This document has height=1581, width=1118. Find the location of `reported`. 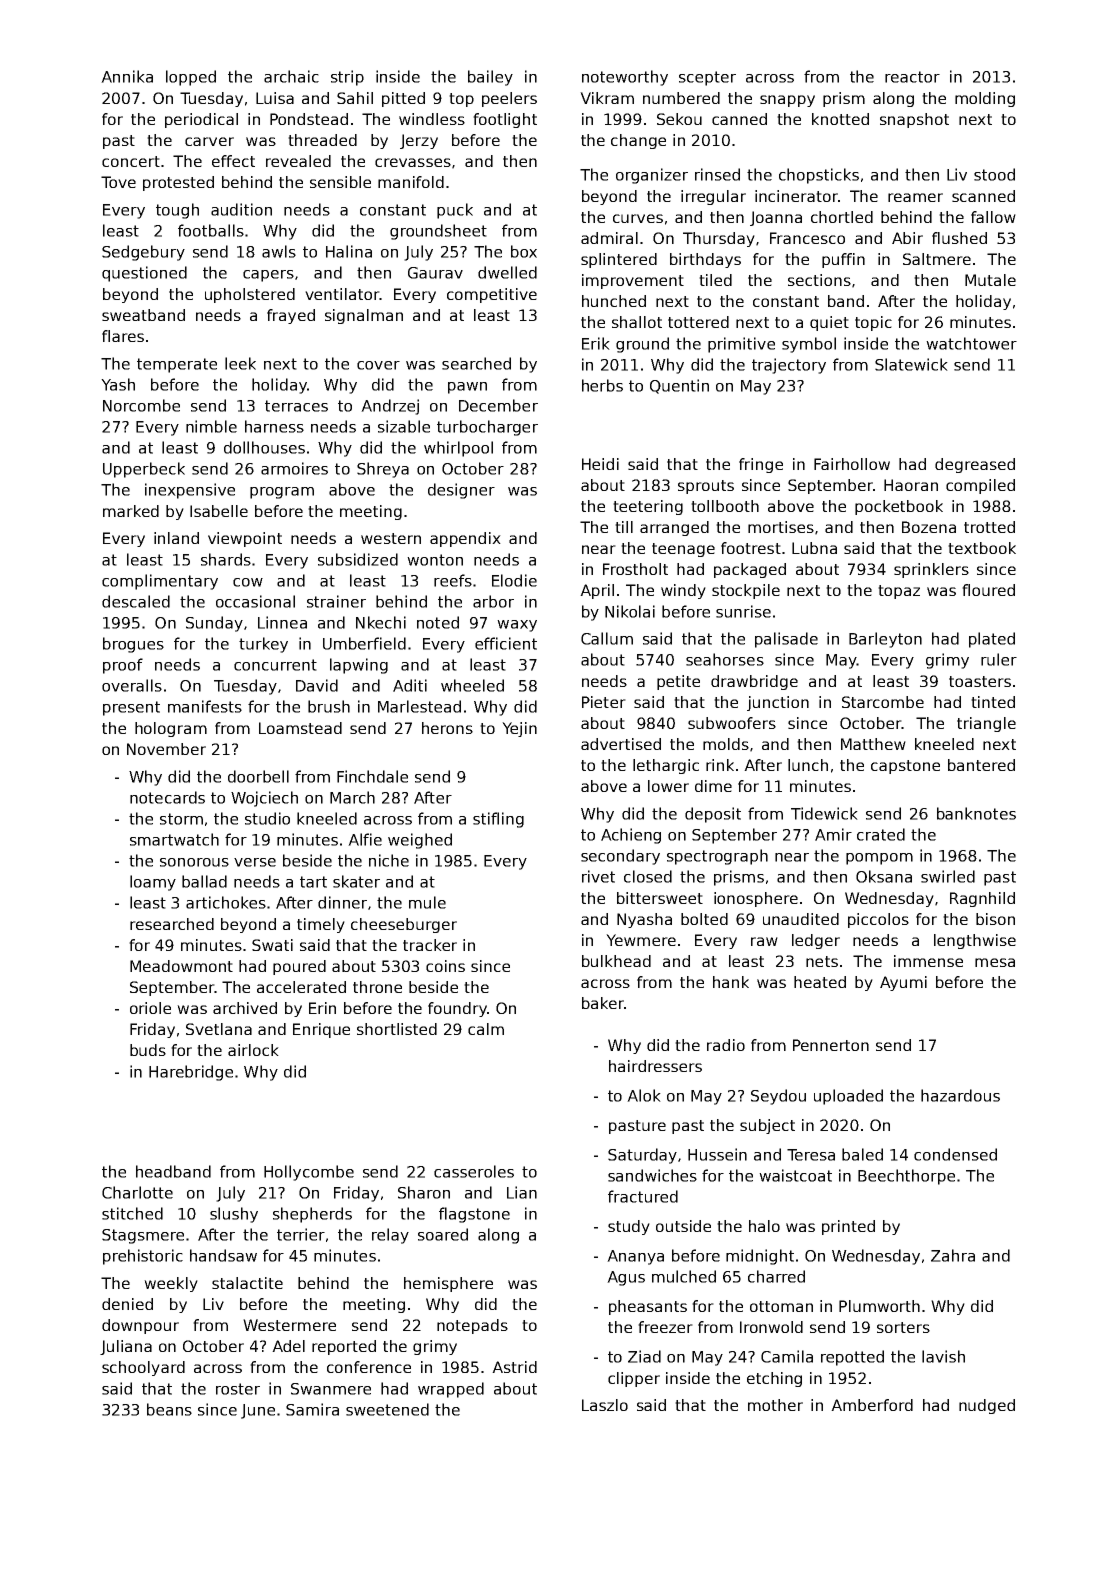

reported is located at coordinates (344, 1347).
